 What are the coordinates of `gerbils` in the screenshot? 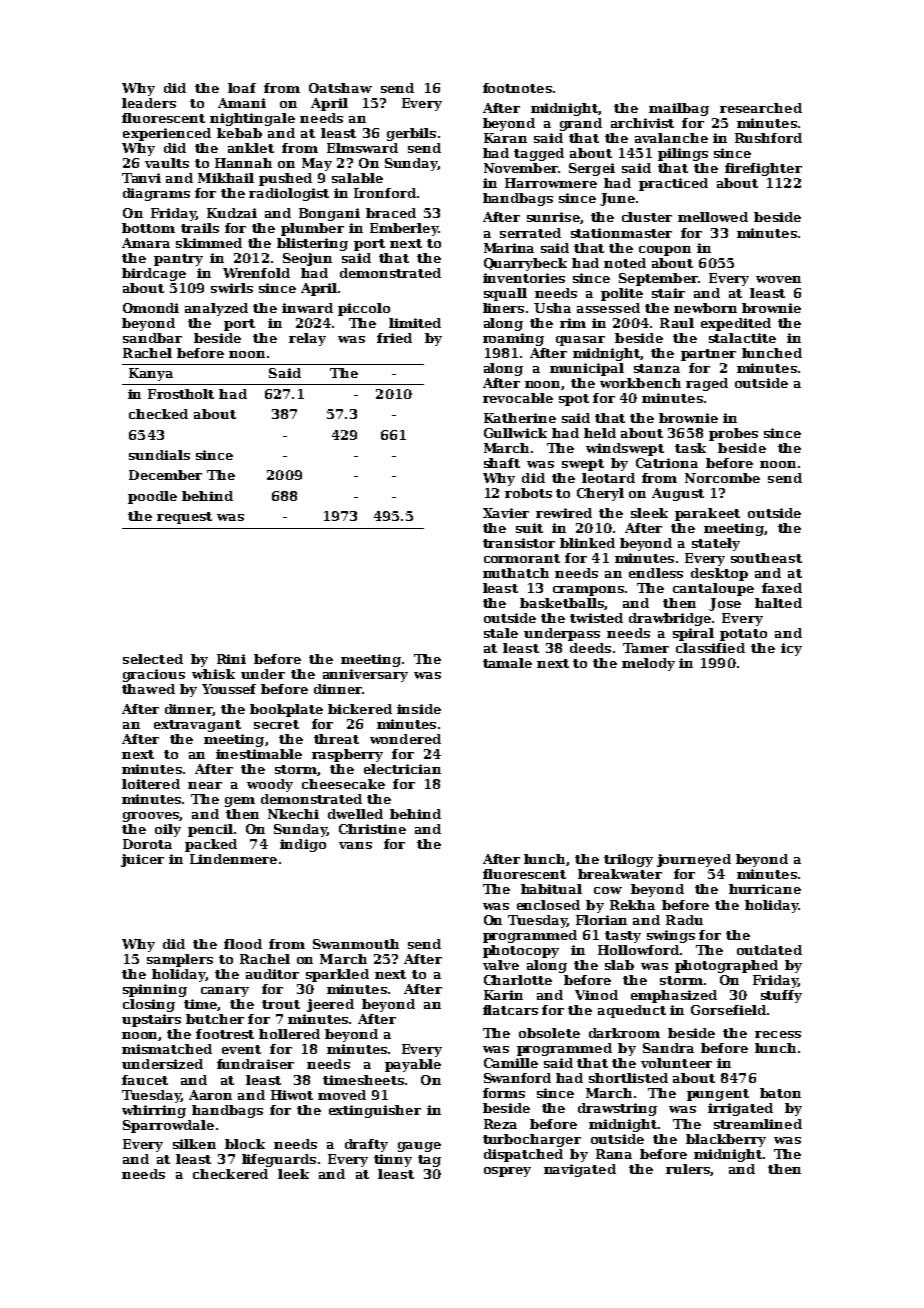 It's located at (411, 134).
